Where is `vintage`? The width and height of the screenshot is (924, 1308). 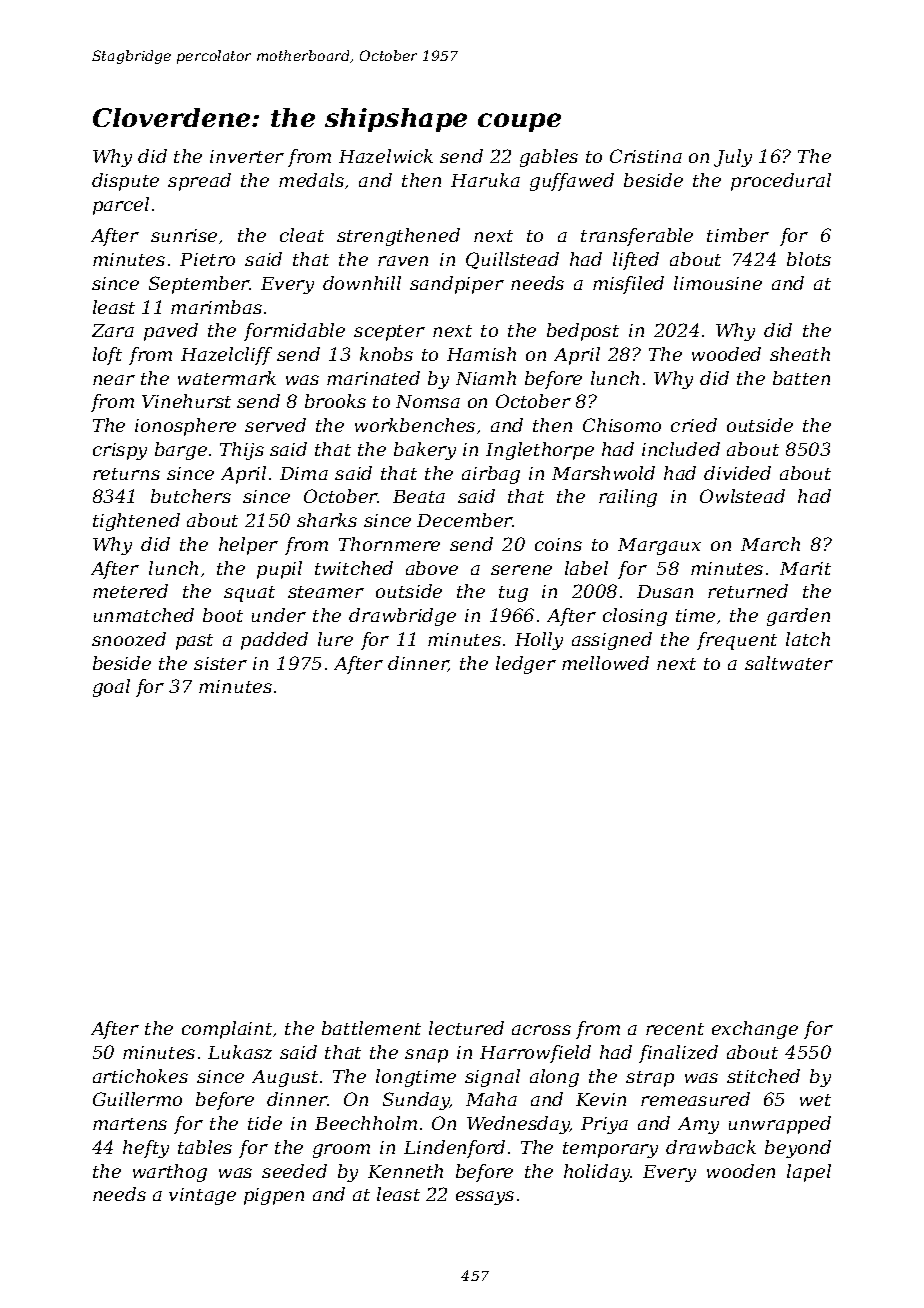 vintage is located at coordinates (202, 1196).
